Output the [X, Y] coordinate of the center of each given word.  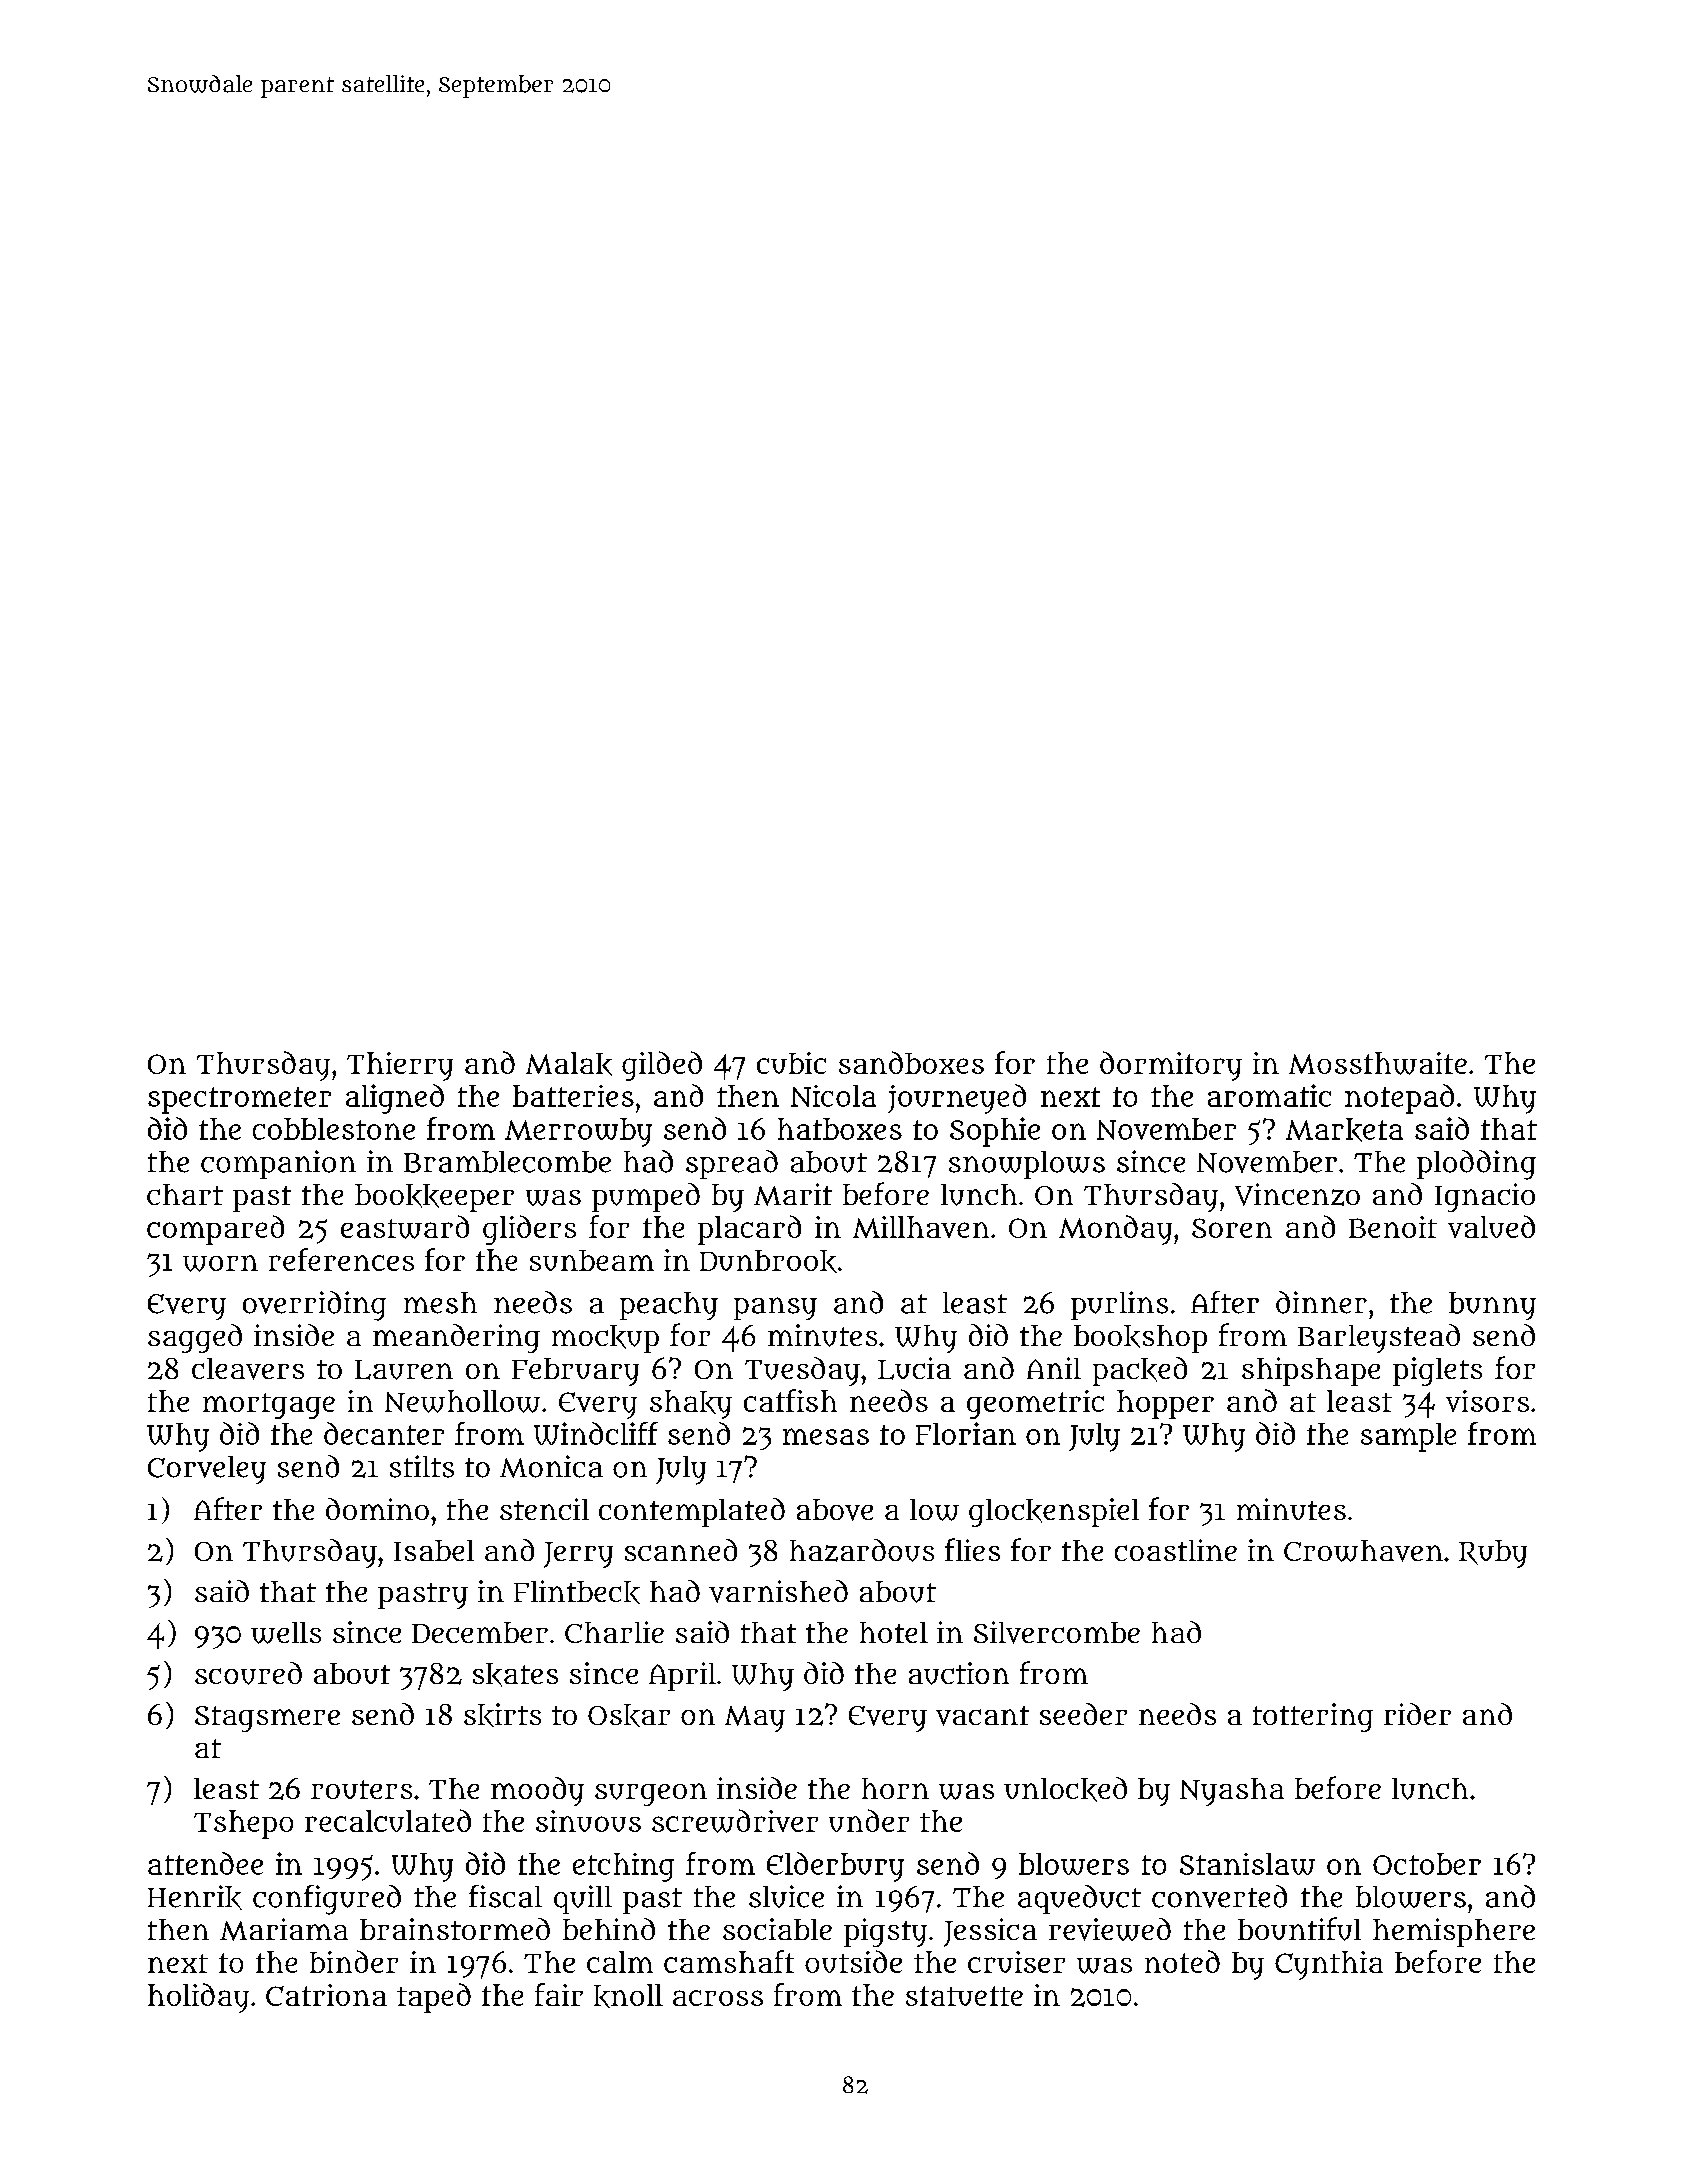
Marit [793, 1194]
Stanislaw [1247, 1864]
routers [361, 1789]
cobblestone [334, 1129]
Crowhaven [1363, 1551]
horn [895, 1788]
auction [959, 1673]
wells [286, 1633]
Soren [1232, 1228]
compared [215, 1230]
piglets [1437, 1371]
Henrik [195, 1897]
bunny [1492, 1306]
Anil [1054, 1368]
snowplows [1027, 1165]
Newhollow [462, 1401]
